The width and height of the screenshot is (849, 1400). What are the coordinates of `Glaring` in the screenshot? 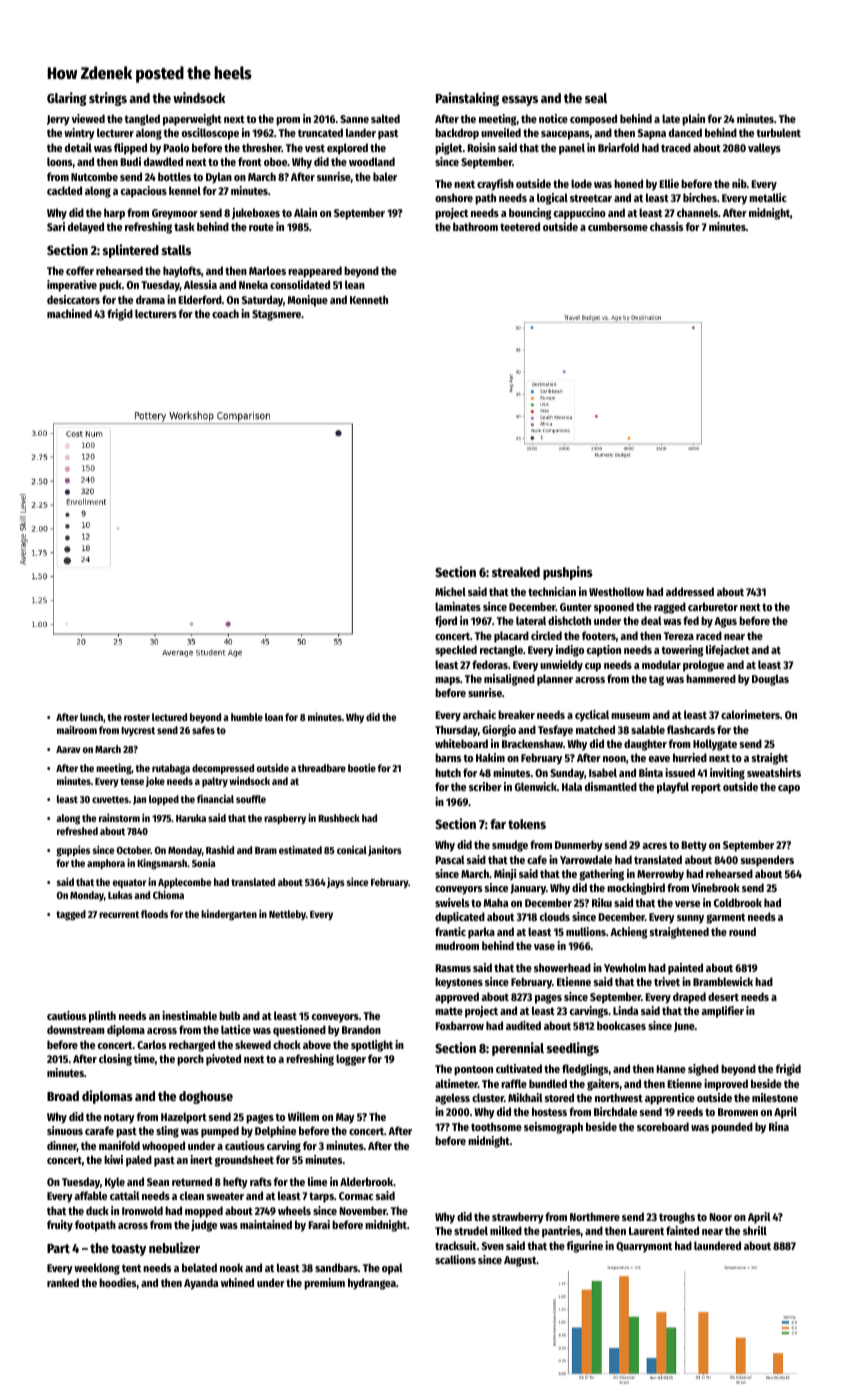 It's located at (67, 99).
